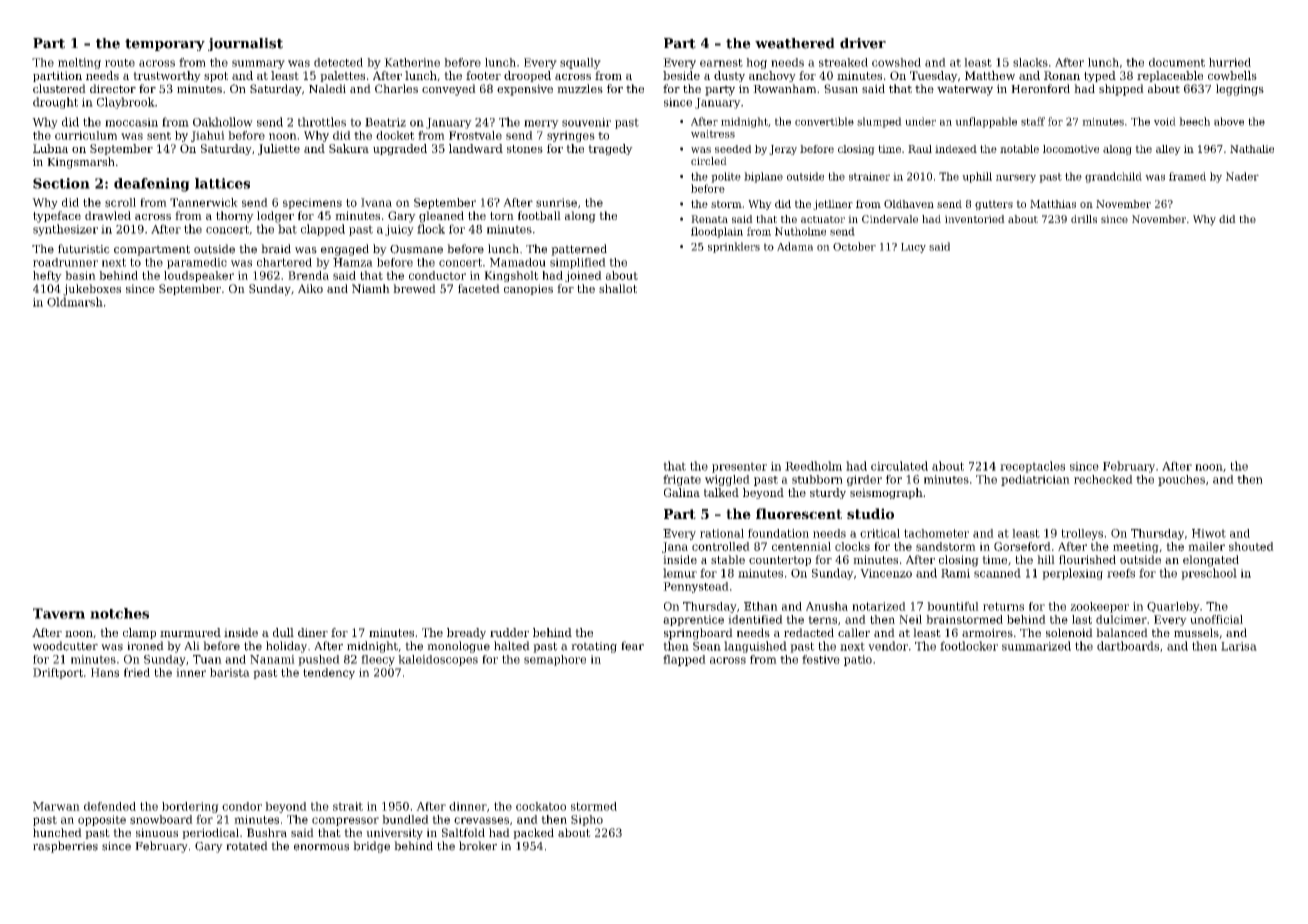 The width and height of the document is (1308, 924). I want to click on journalist, so click(245, 44).
